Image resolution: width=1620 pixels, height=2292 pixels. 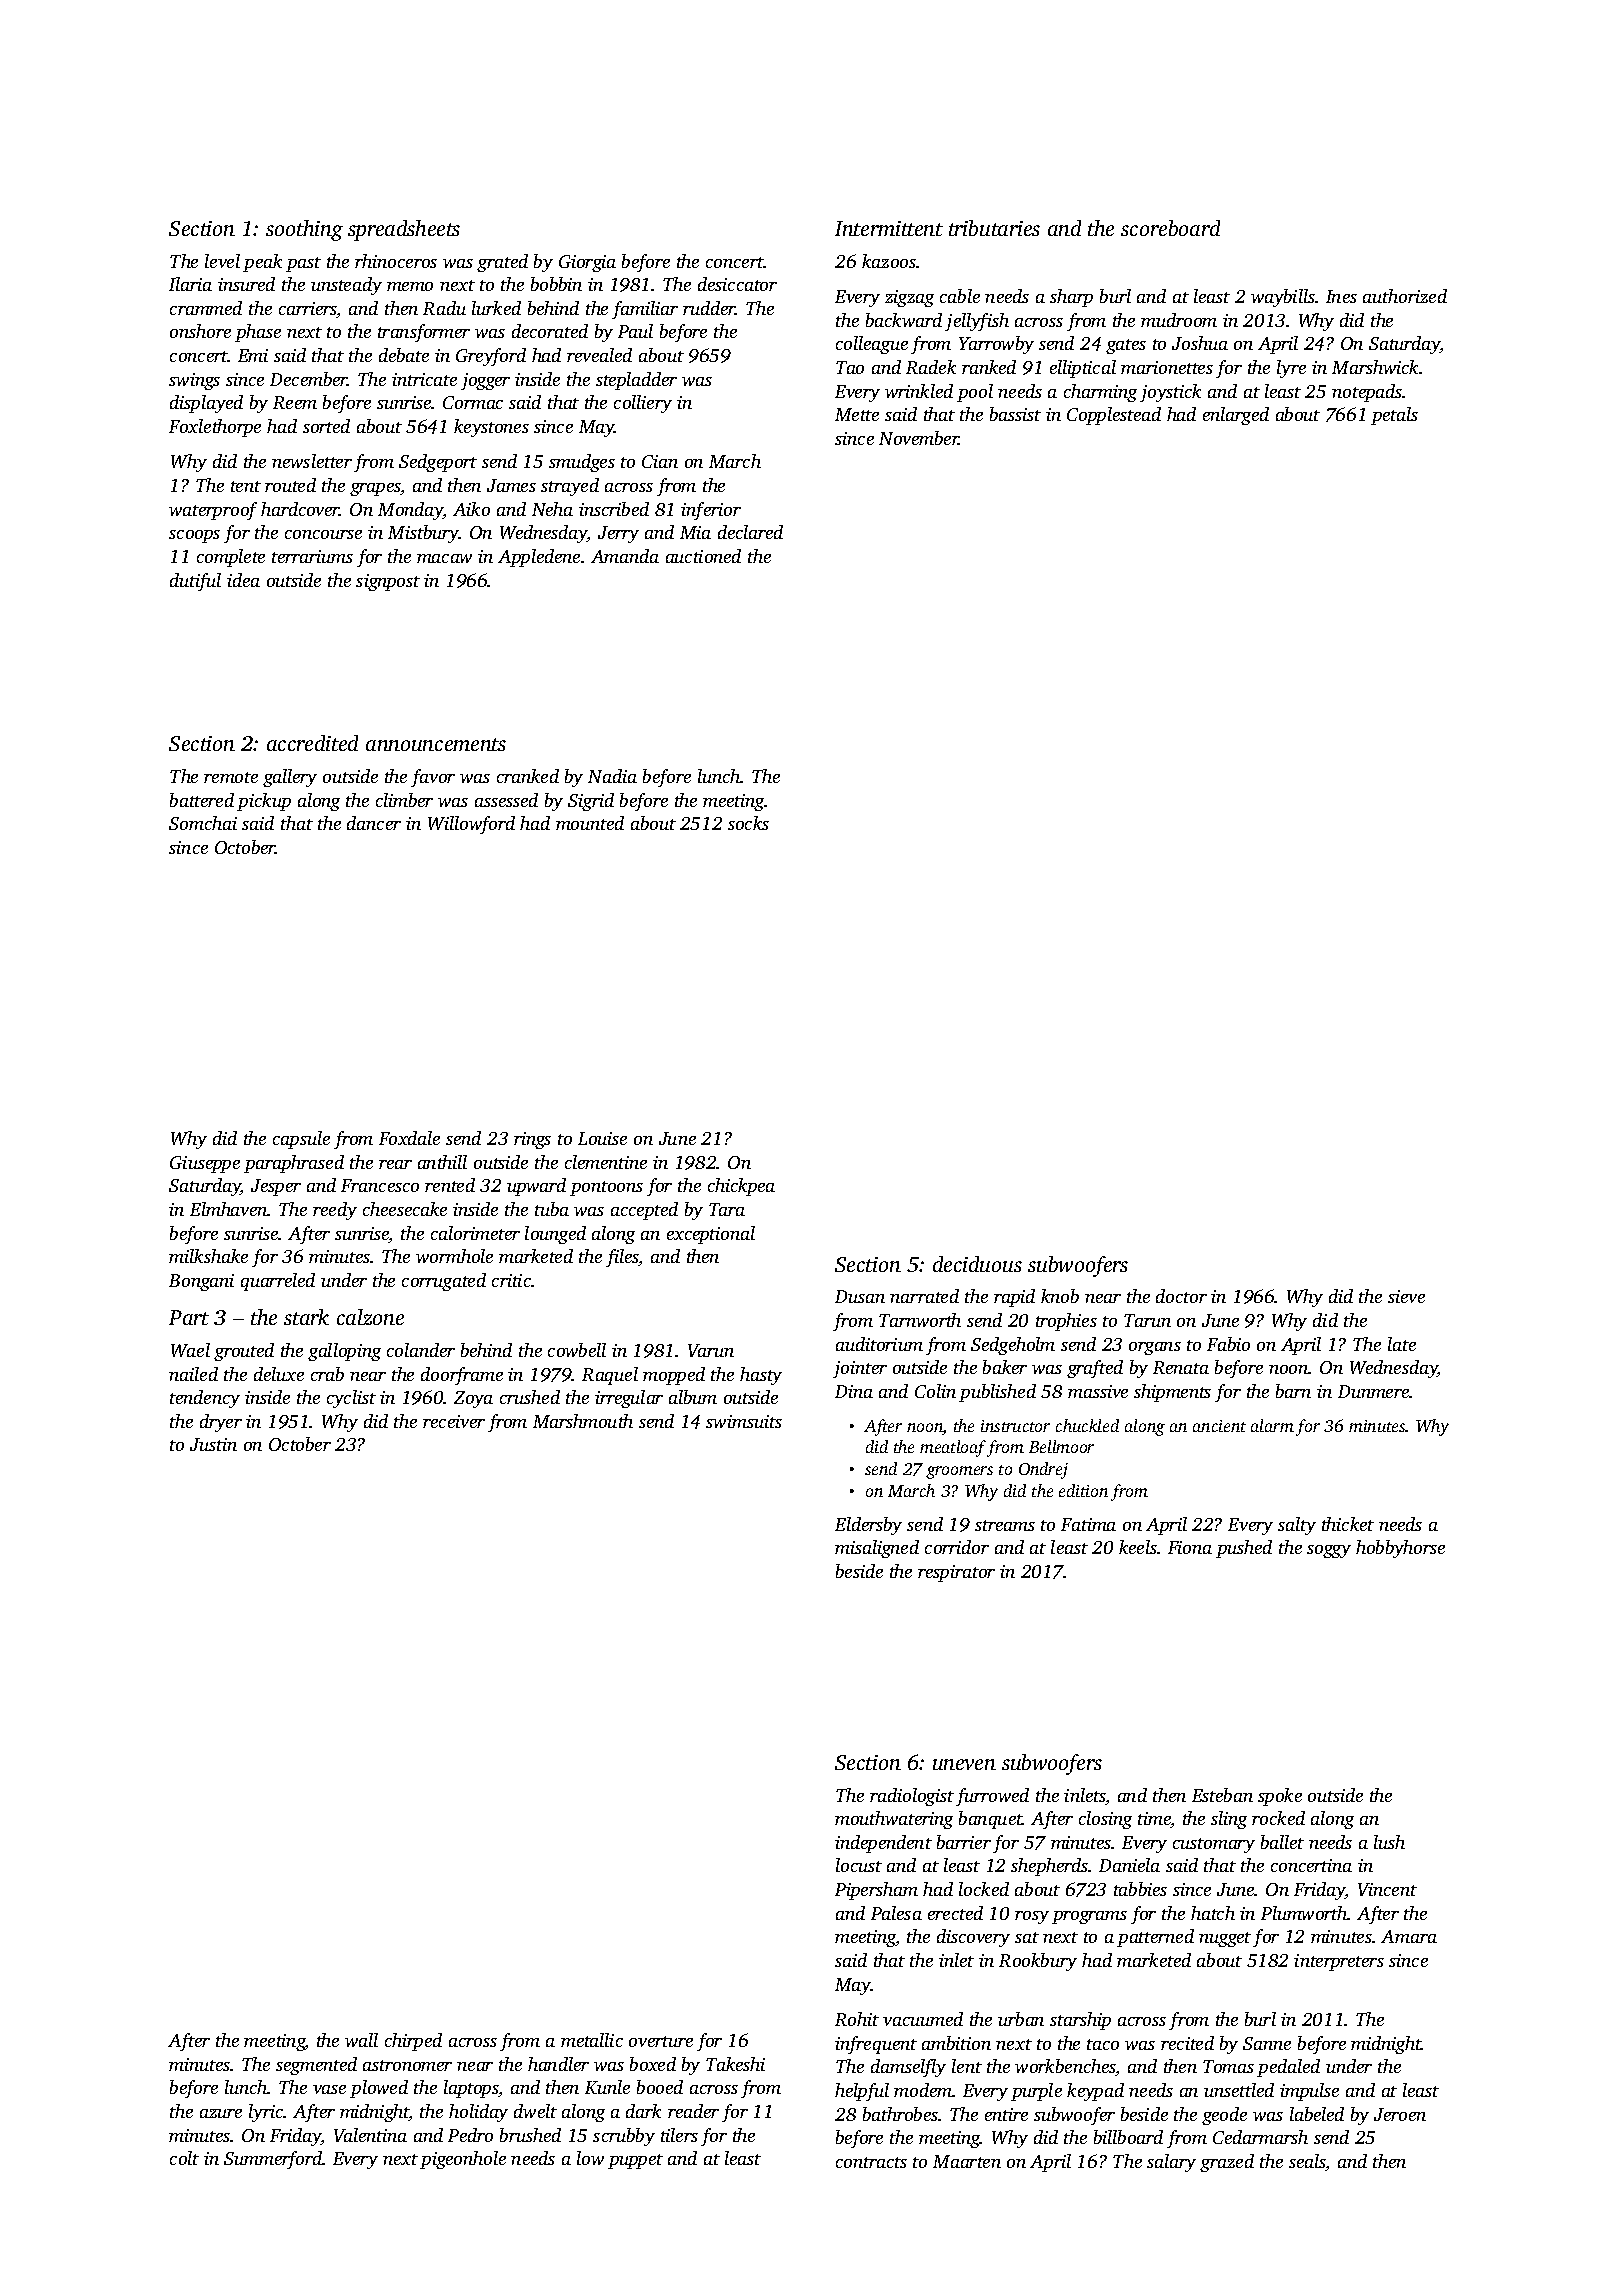 I want to click on metallic, so click(x=592, y=2040).
